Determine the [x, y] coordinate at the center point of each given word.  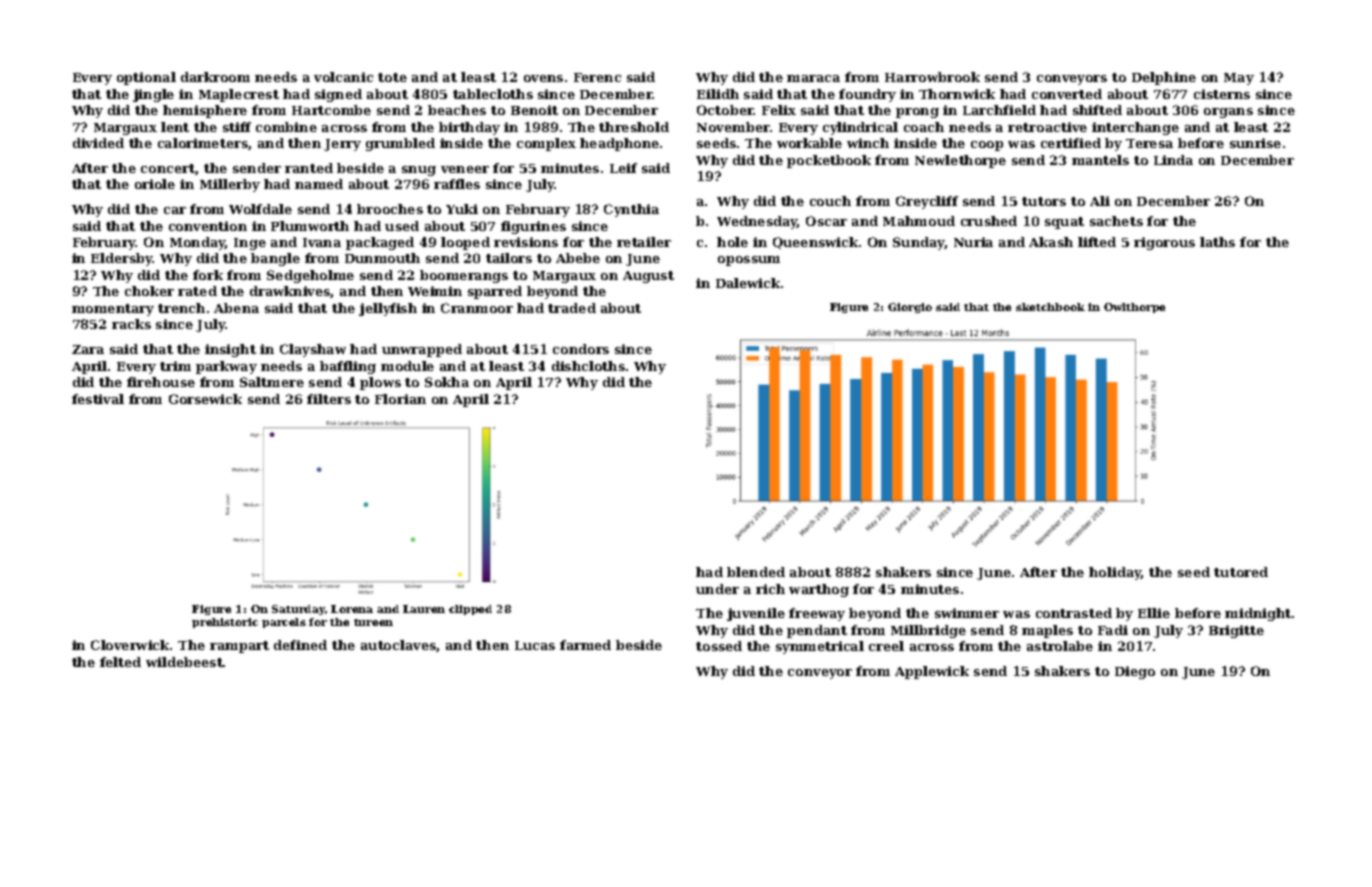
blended [756, 572]
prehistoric [225, 623]
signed [338, 95]
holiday [1115, 573]
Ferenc [597, 77]
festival [98, 399]
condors [581, 349]
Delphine [1164, 78]
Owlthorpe [1134, 308]
